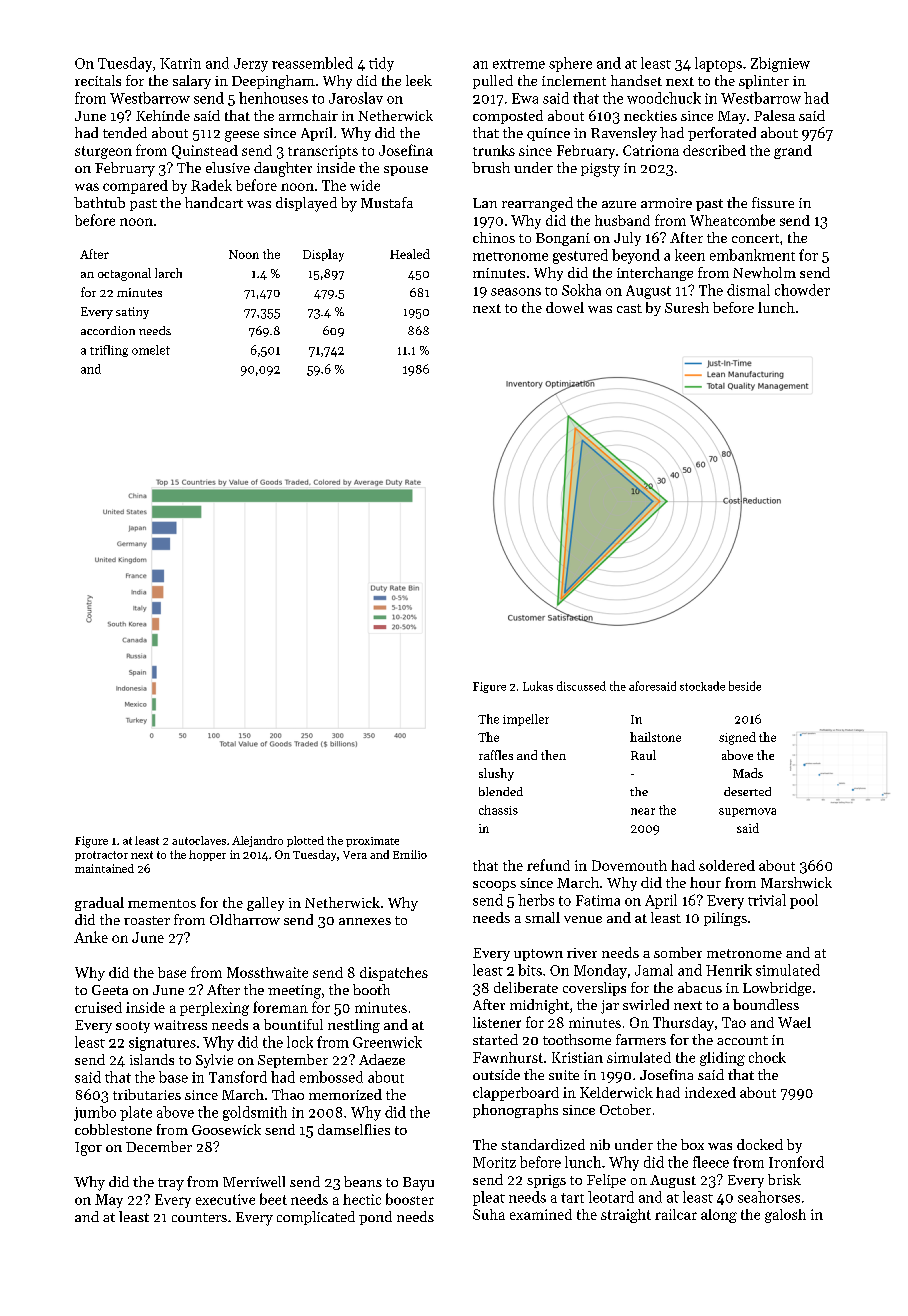 Image resolution: width=908 pixels, height=1316 pixels. I want to click on galosh, so click(785, 1216).
